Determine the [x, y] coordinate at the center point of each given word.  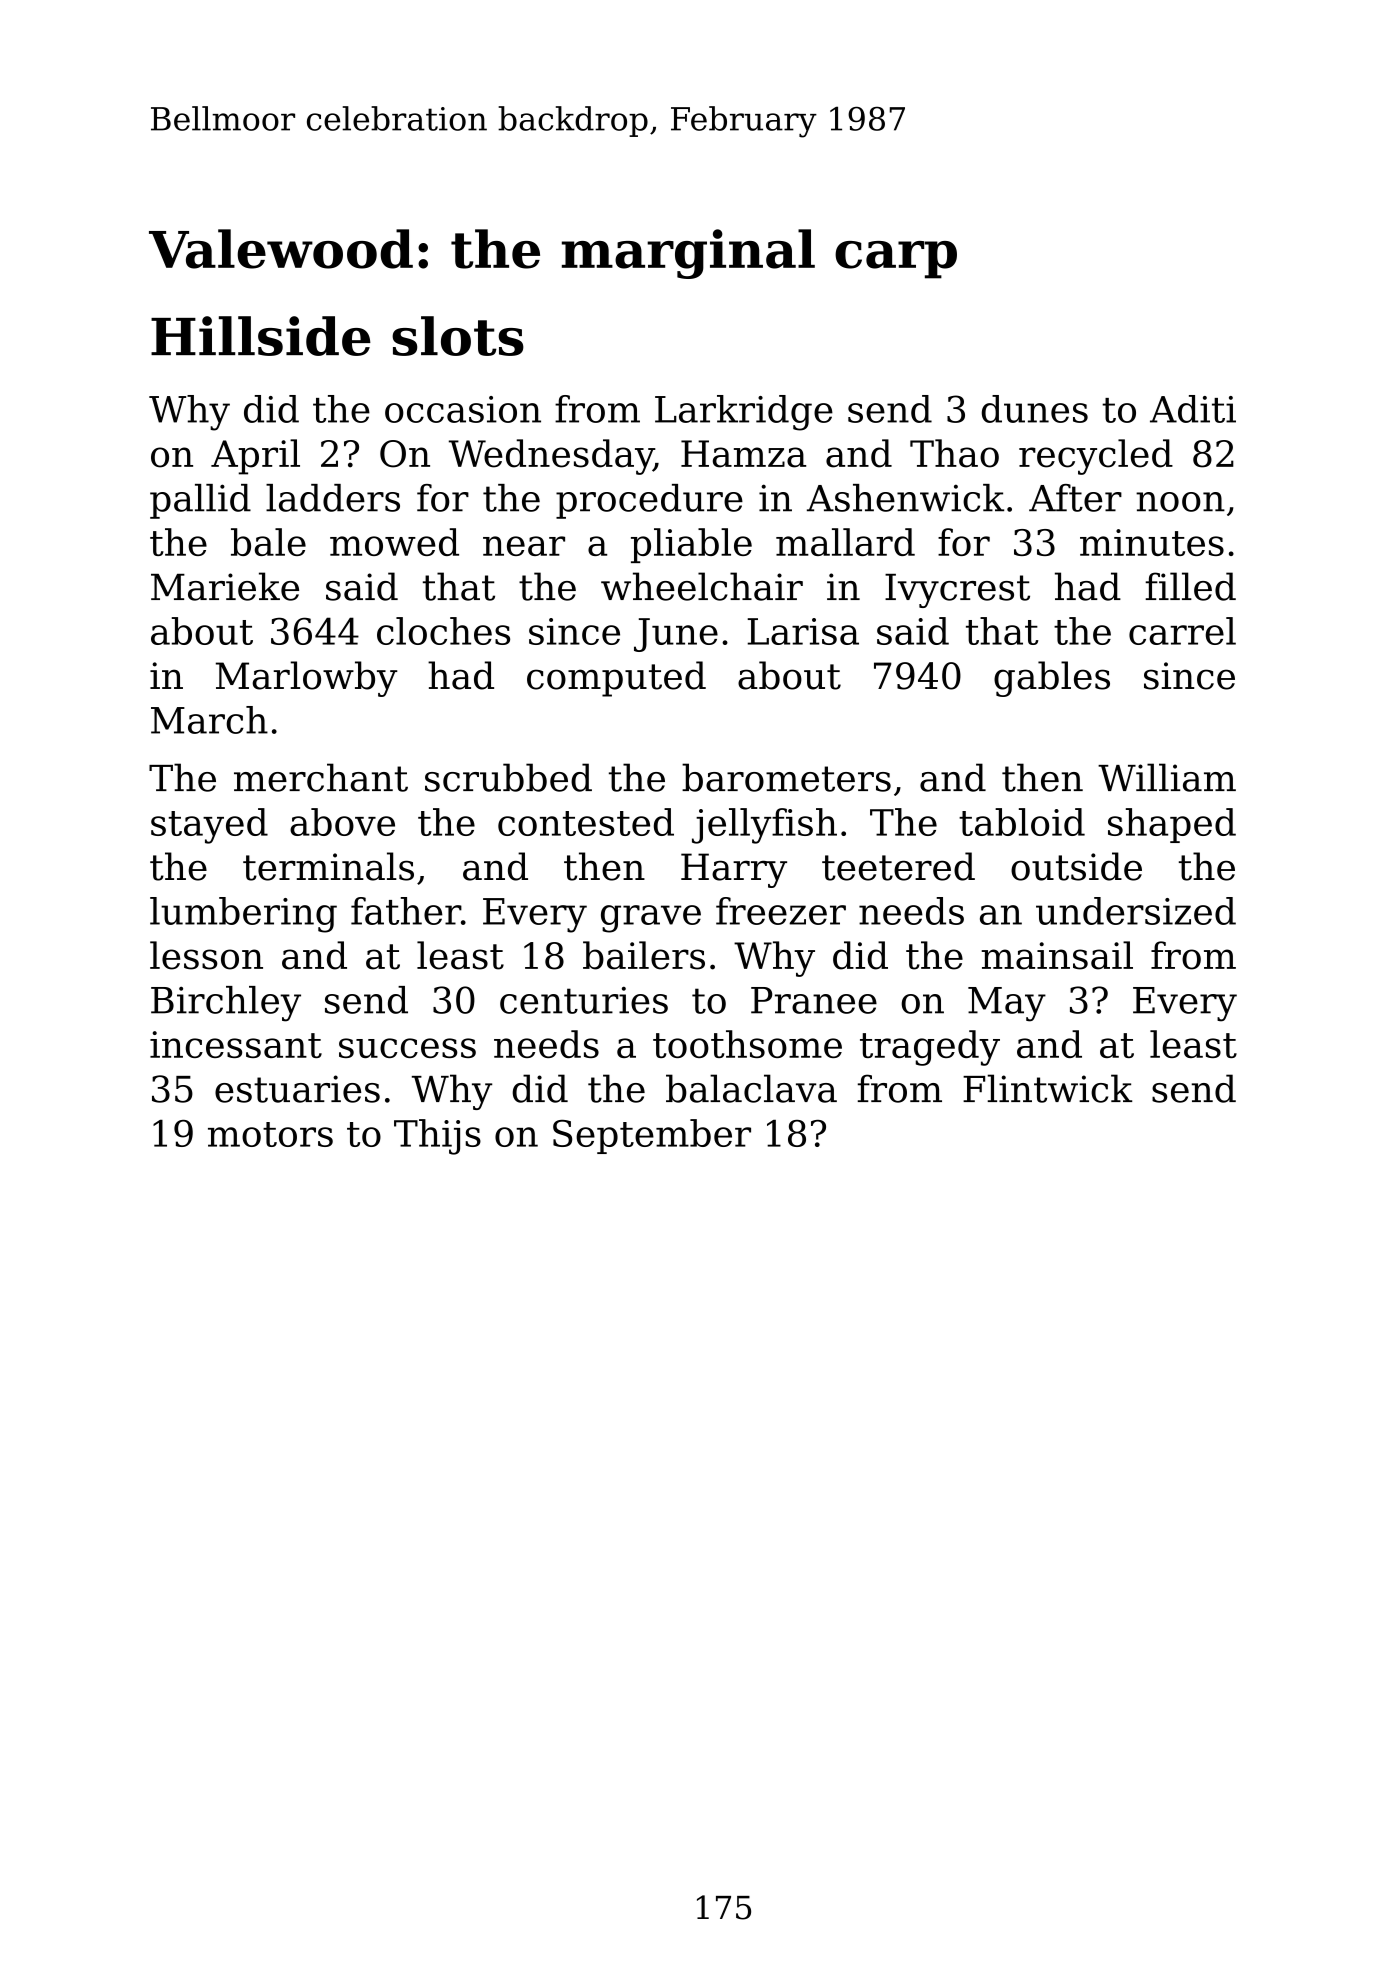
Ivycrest [957, 591]
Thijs [437, 1137]
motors [270, 1134]
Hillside [261, 336]
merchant [321, 777]
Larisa [803, 631]
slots [458, 336]
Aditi [1193, 409]
